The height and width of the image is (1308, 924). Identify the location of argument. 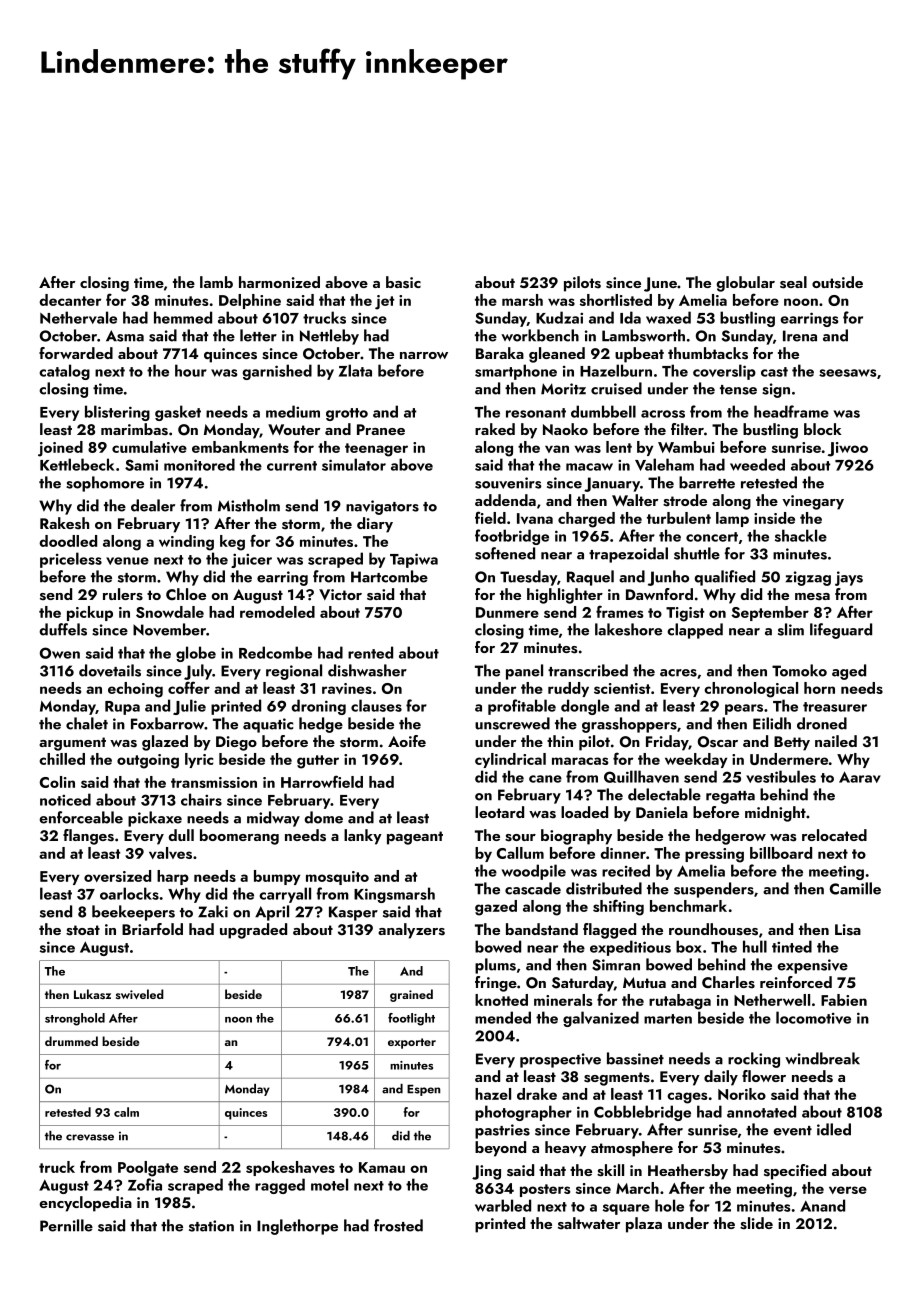
(72, 744).
